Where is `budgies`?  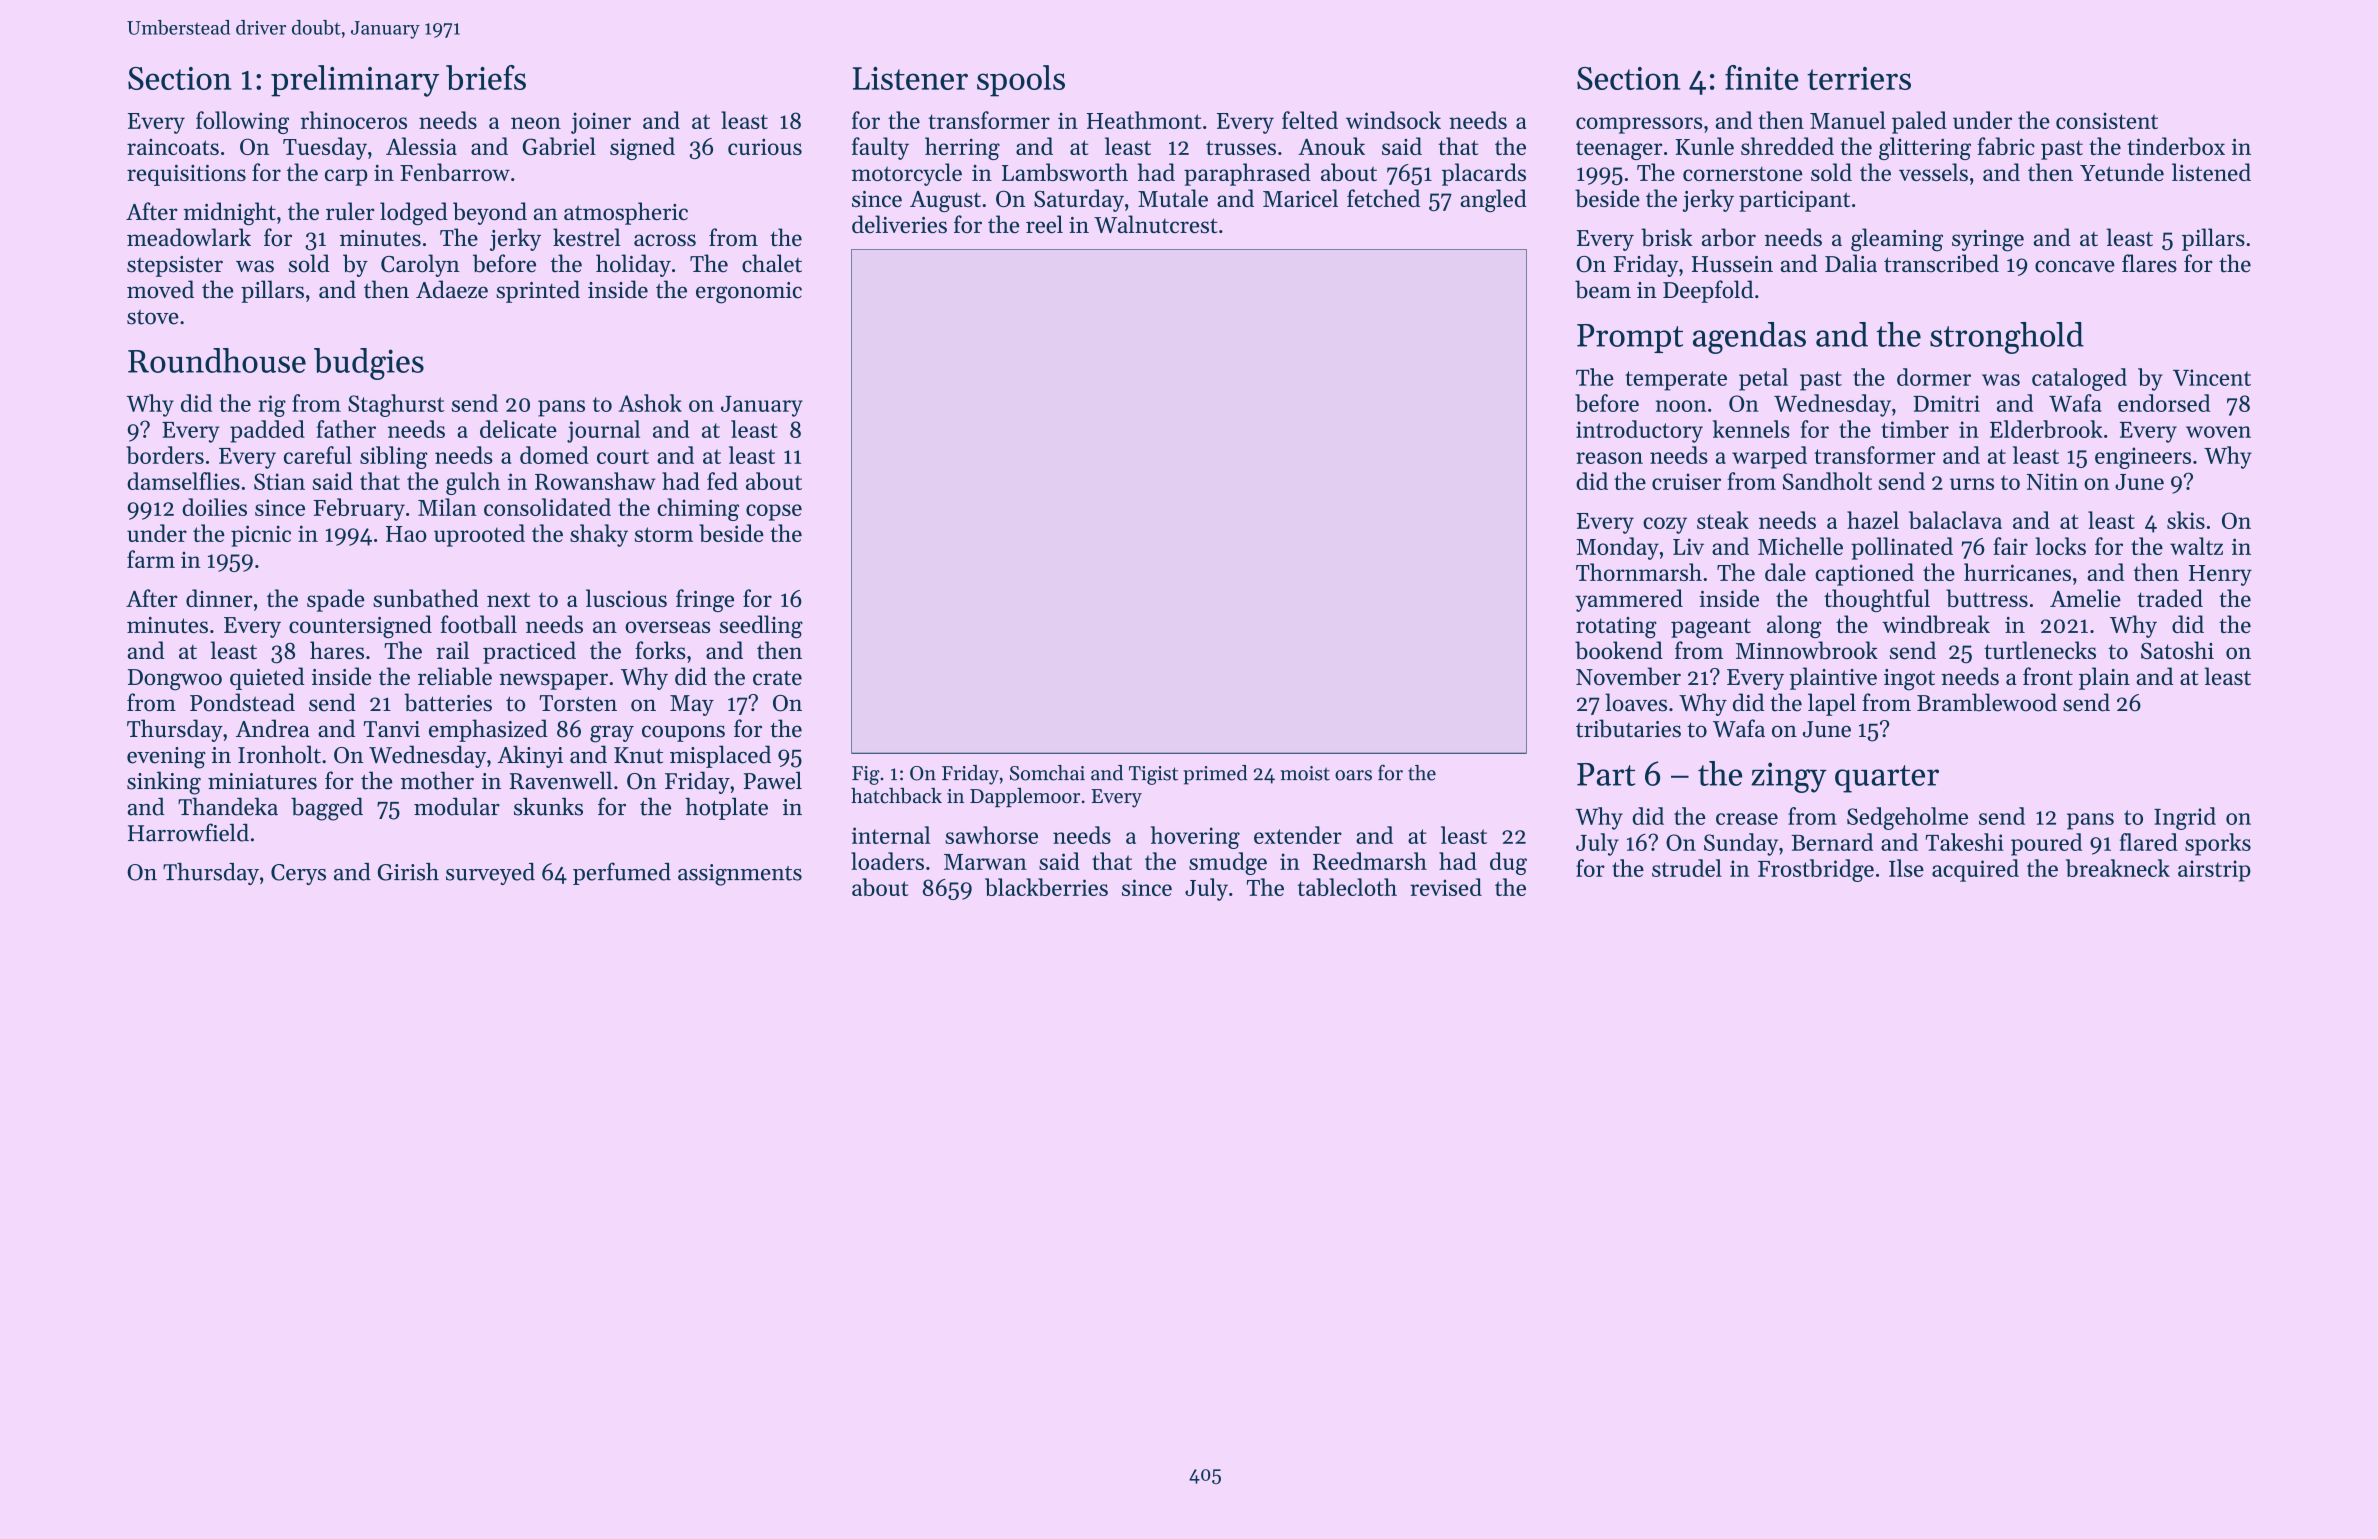
budgies is located at coordinates (369, 364).
